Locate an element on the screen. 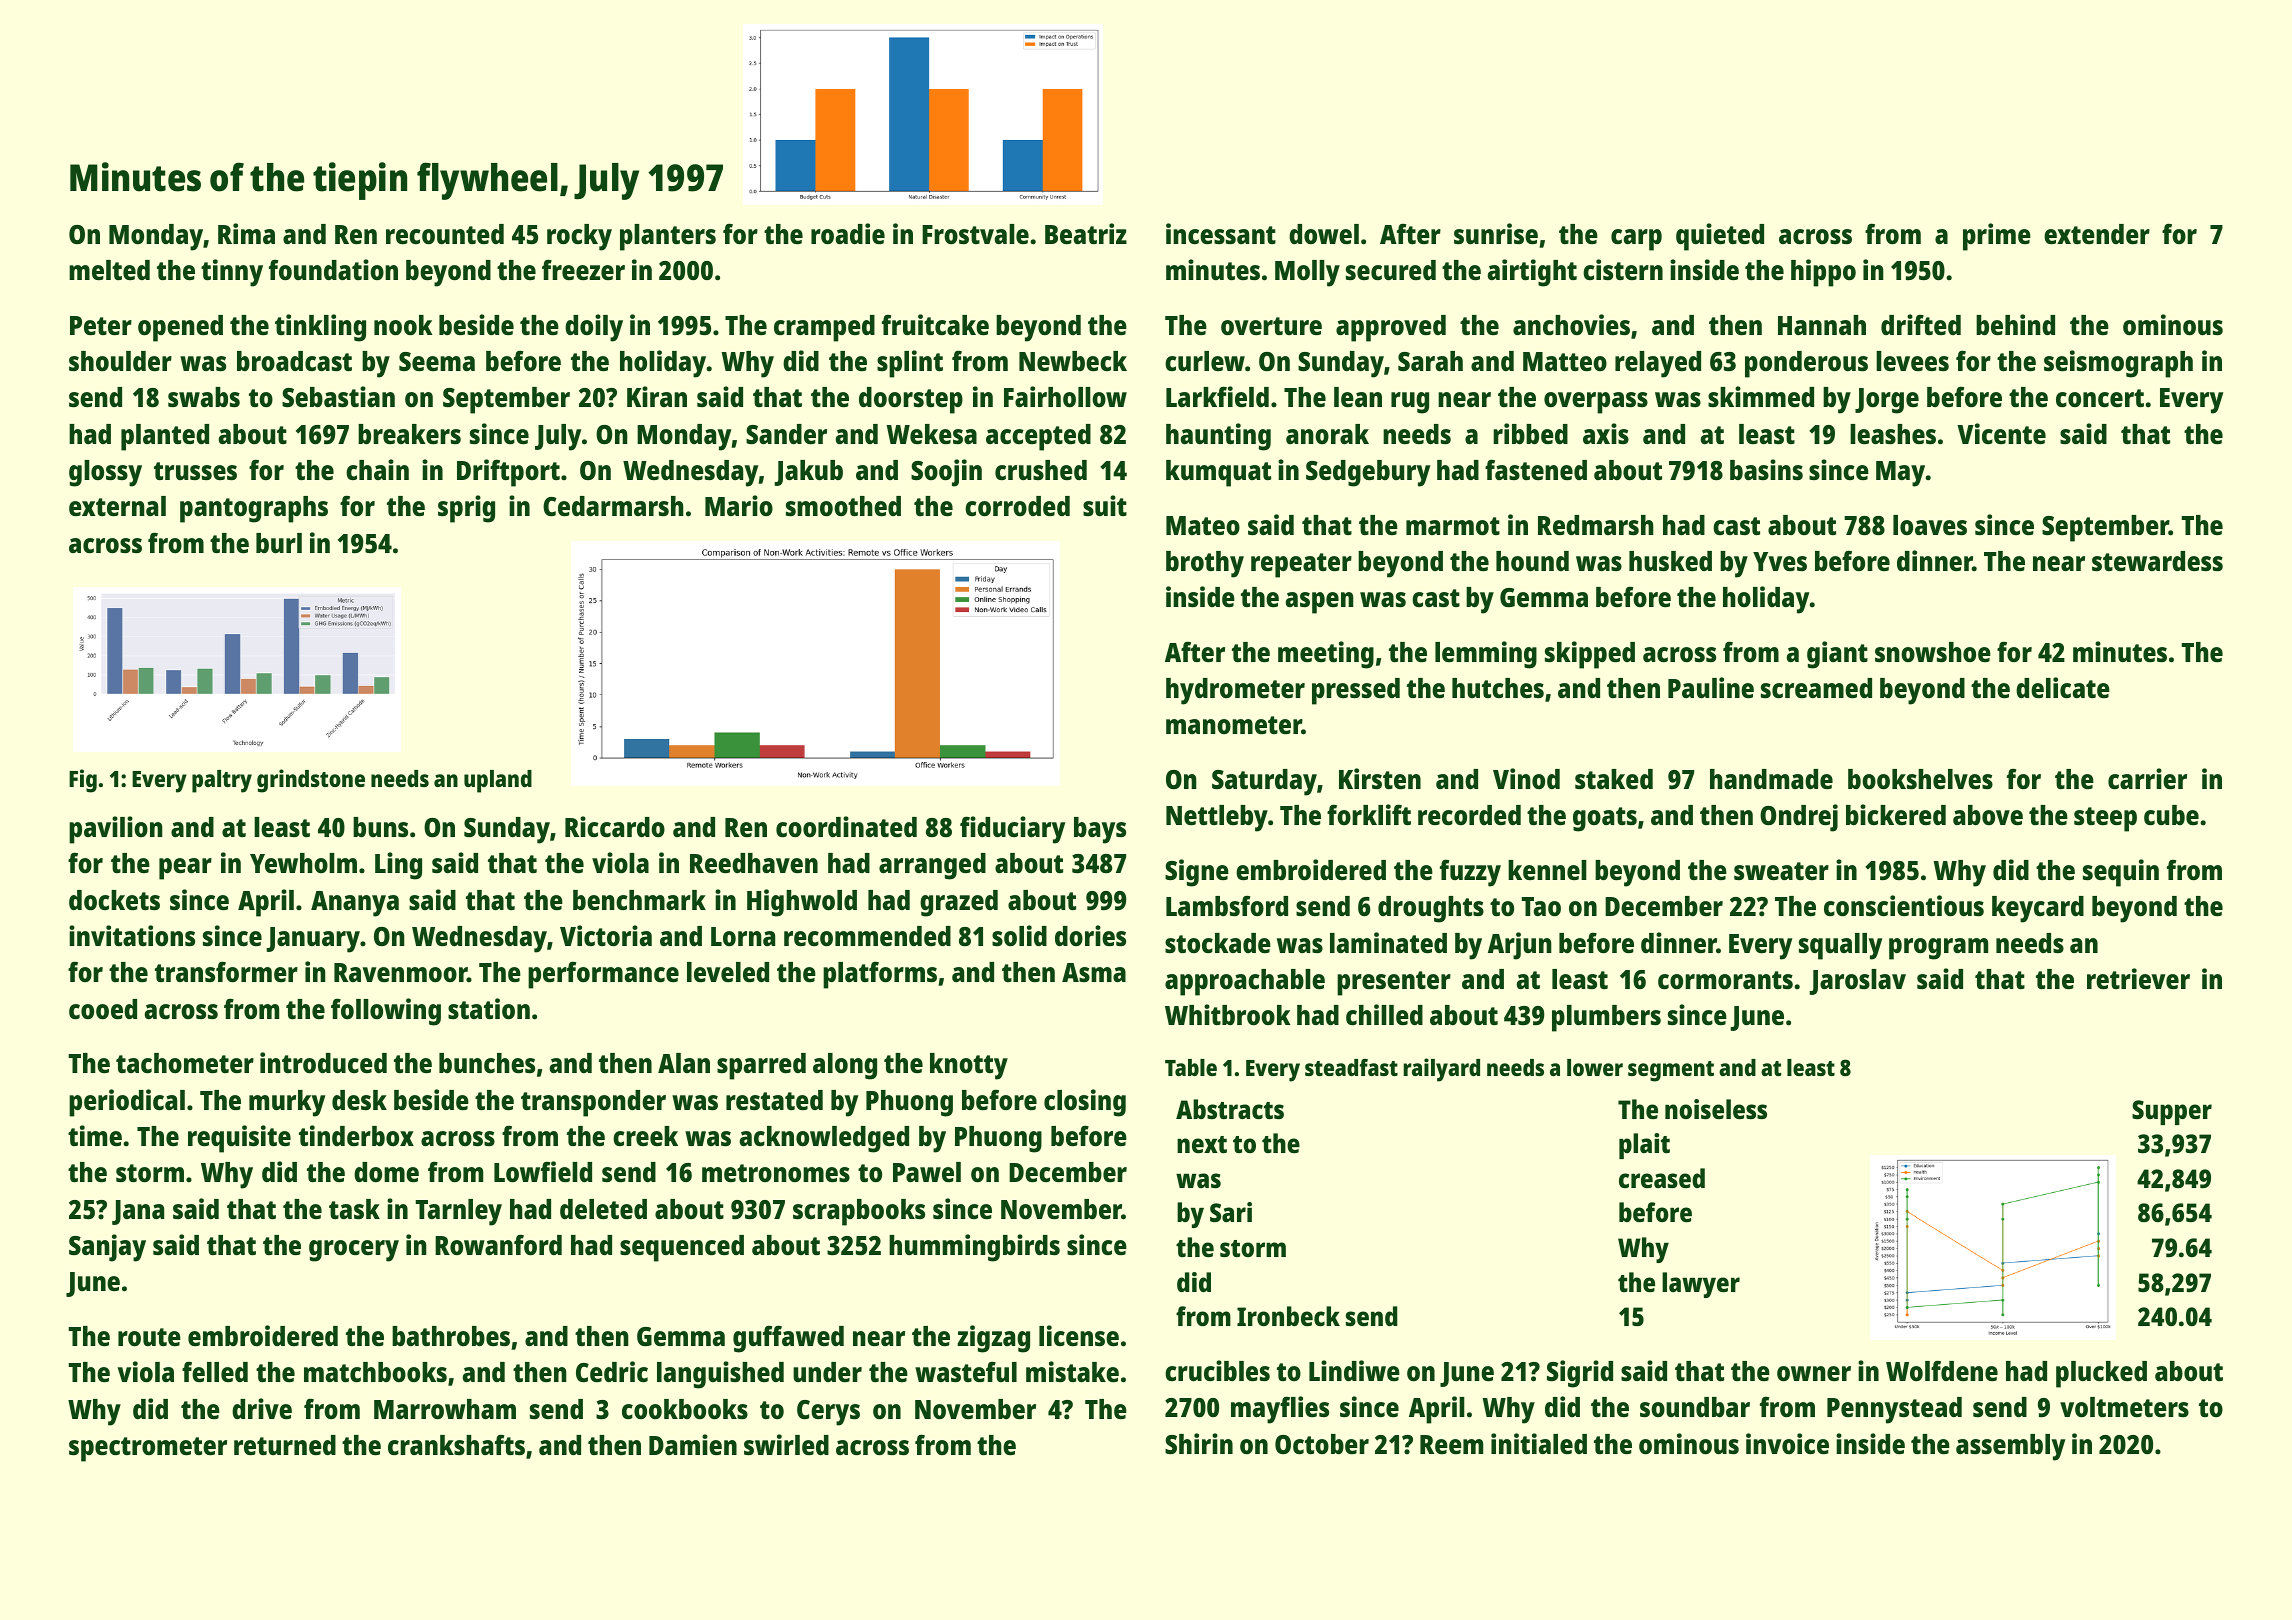 This screenshot has height=1620, width=2292. pavilion is located at coordinates (116, 830).
